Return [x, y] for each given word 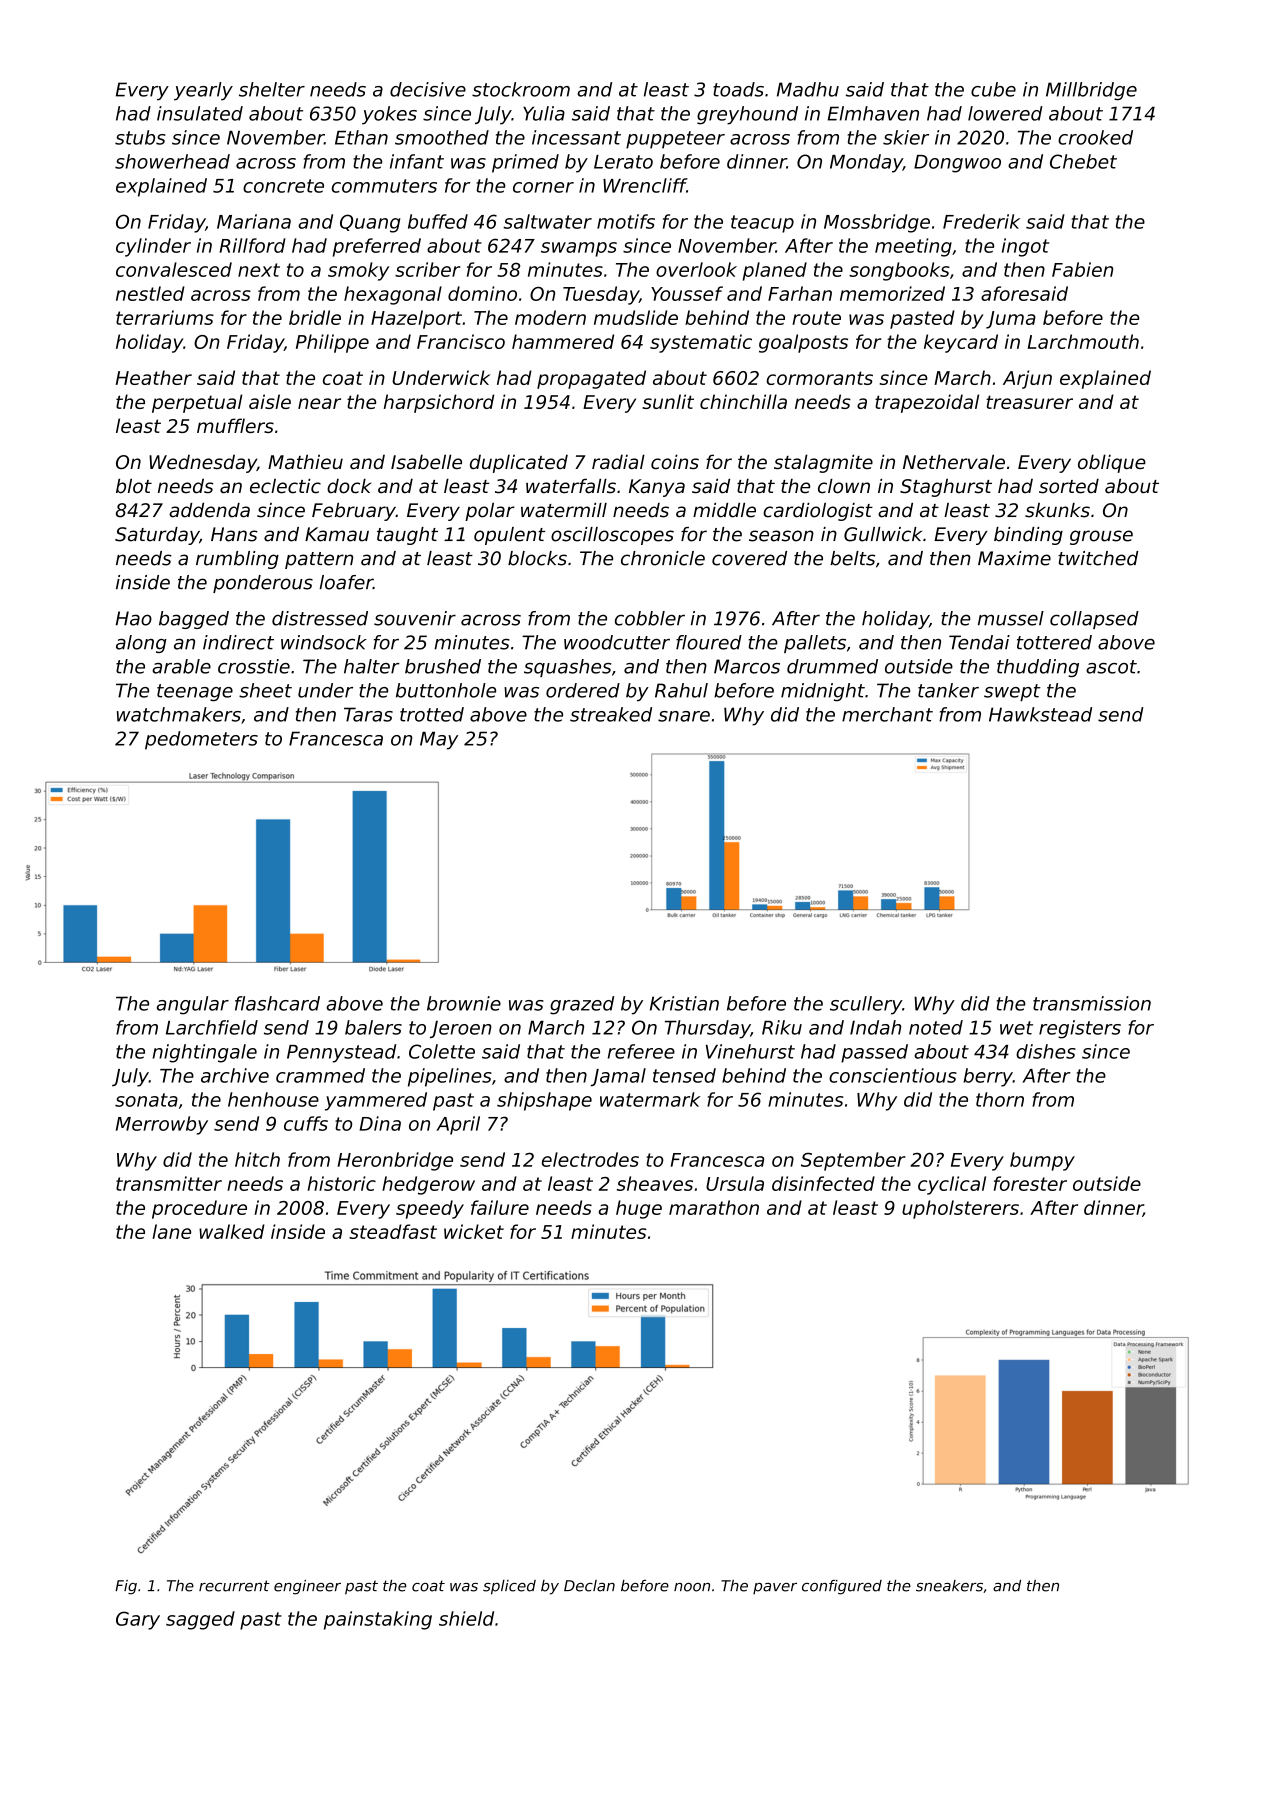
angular [193, 1005]
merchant [887, 714]
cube [993, 89]
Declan [589, 1586]
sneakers [949, 1586]
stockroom [521, 89]
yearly [203, 91]
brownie [464, 1003]
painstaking [378, 1620]
